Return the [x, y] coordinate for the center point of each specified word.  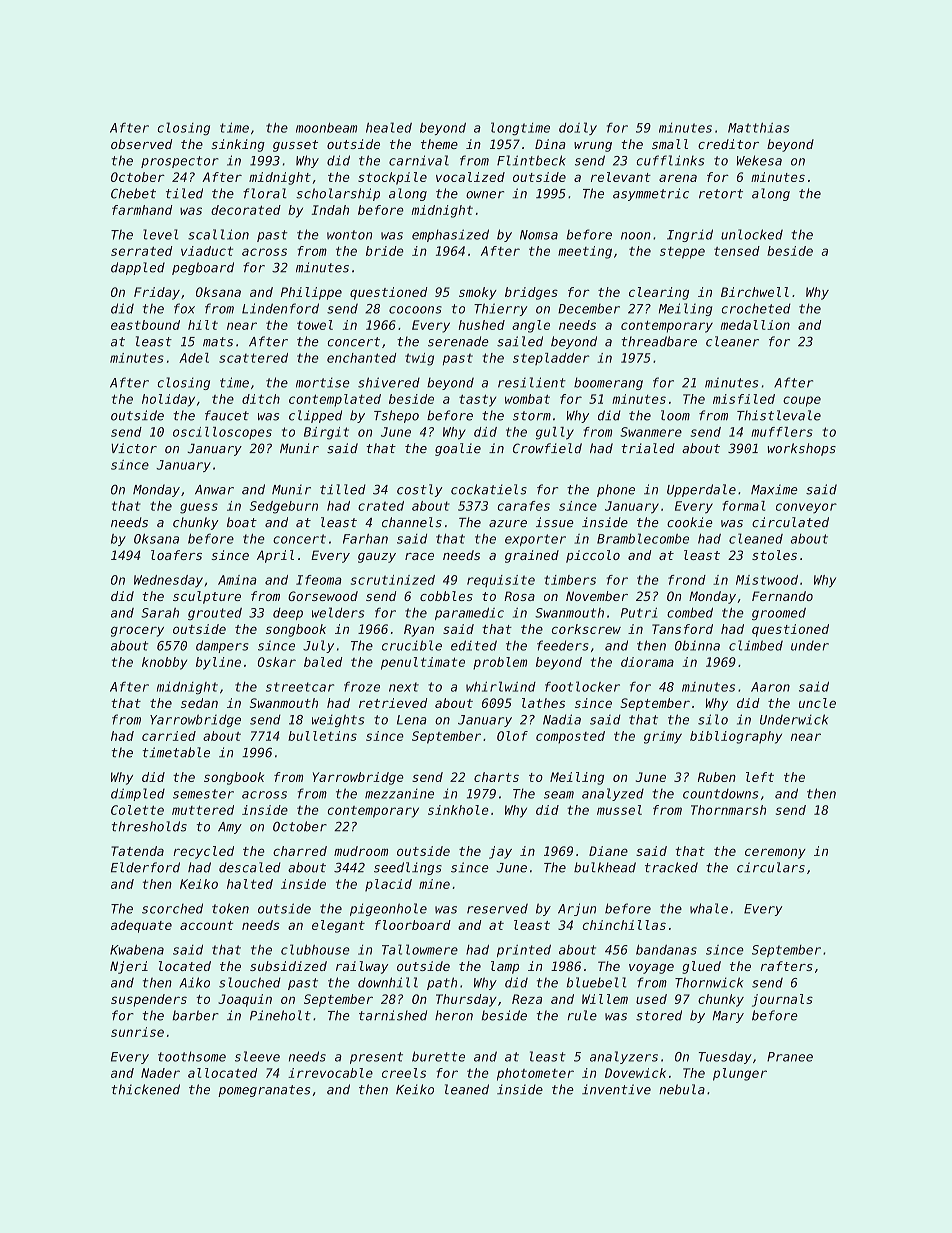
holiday [168, 400]
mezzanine [399, 793]
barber [196, 1015]
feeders [562, 645]
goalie [458, 449]
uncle [817, 703]
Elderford [145, 867]
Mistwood [767, 580]
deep [288, 614]
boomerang [608, 383]
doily [578, 128]
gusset [295, 146]
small [670, 144]
